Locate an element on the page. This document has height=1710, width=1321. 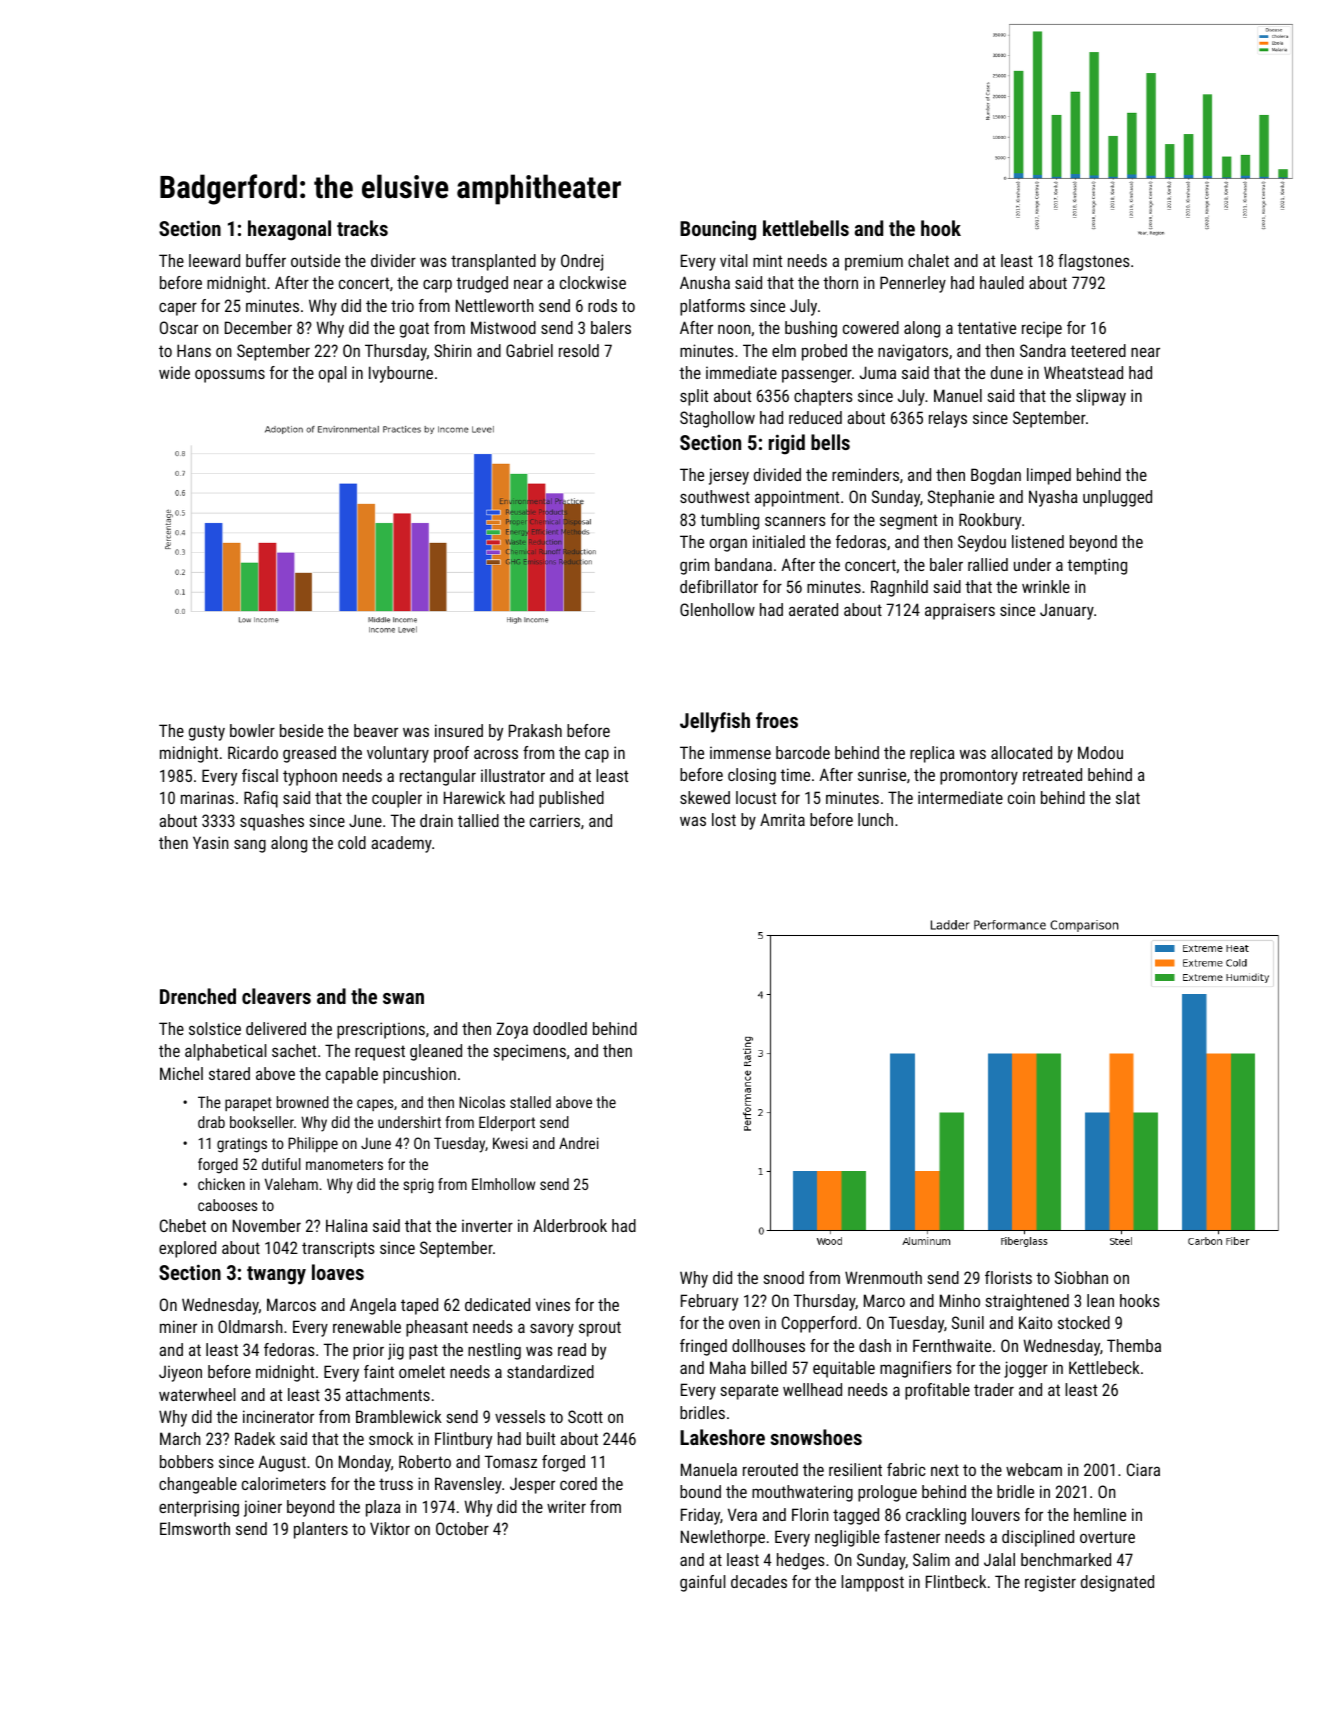
carriers is located at coordinates (555, 820).
